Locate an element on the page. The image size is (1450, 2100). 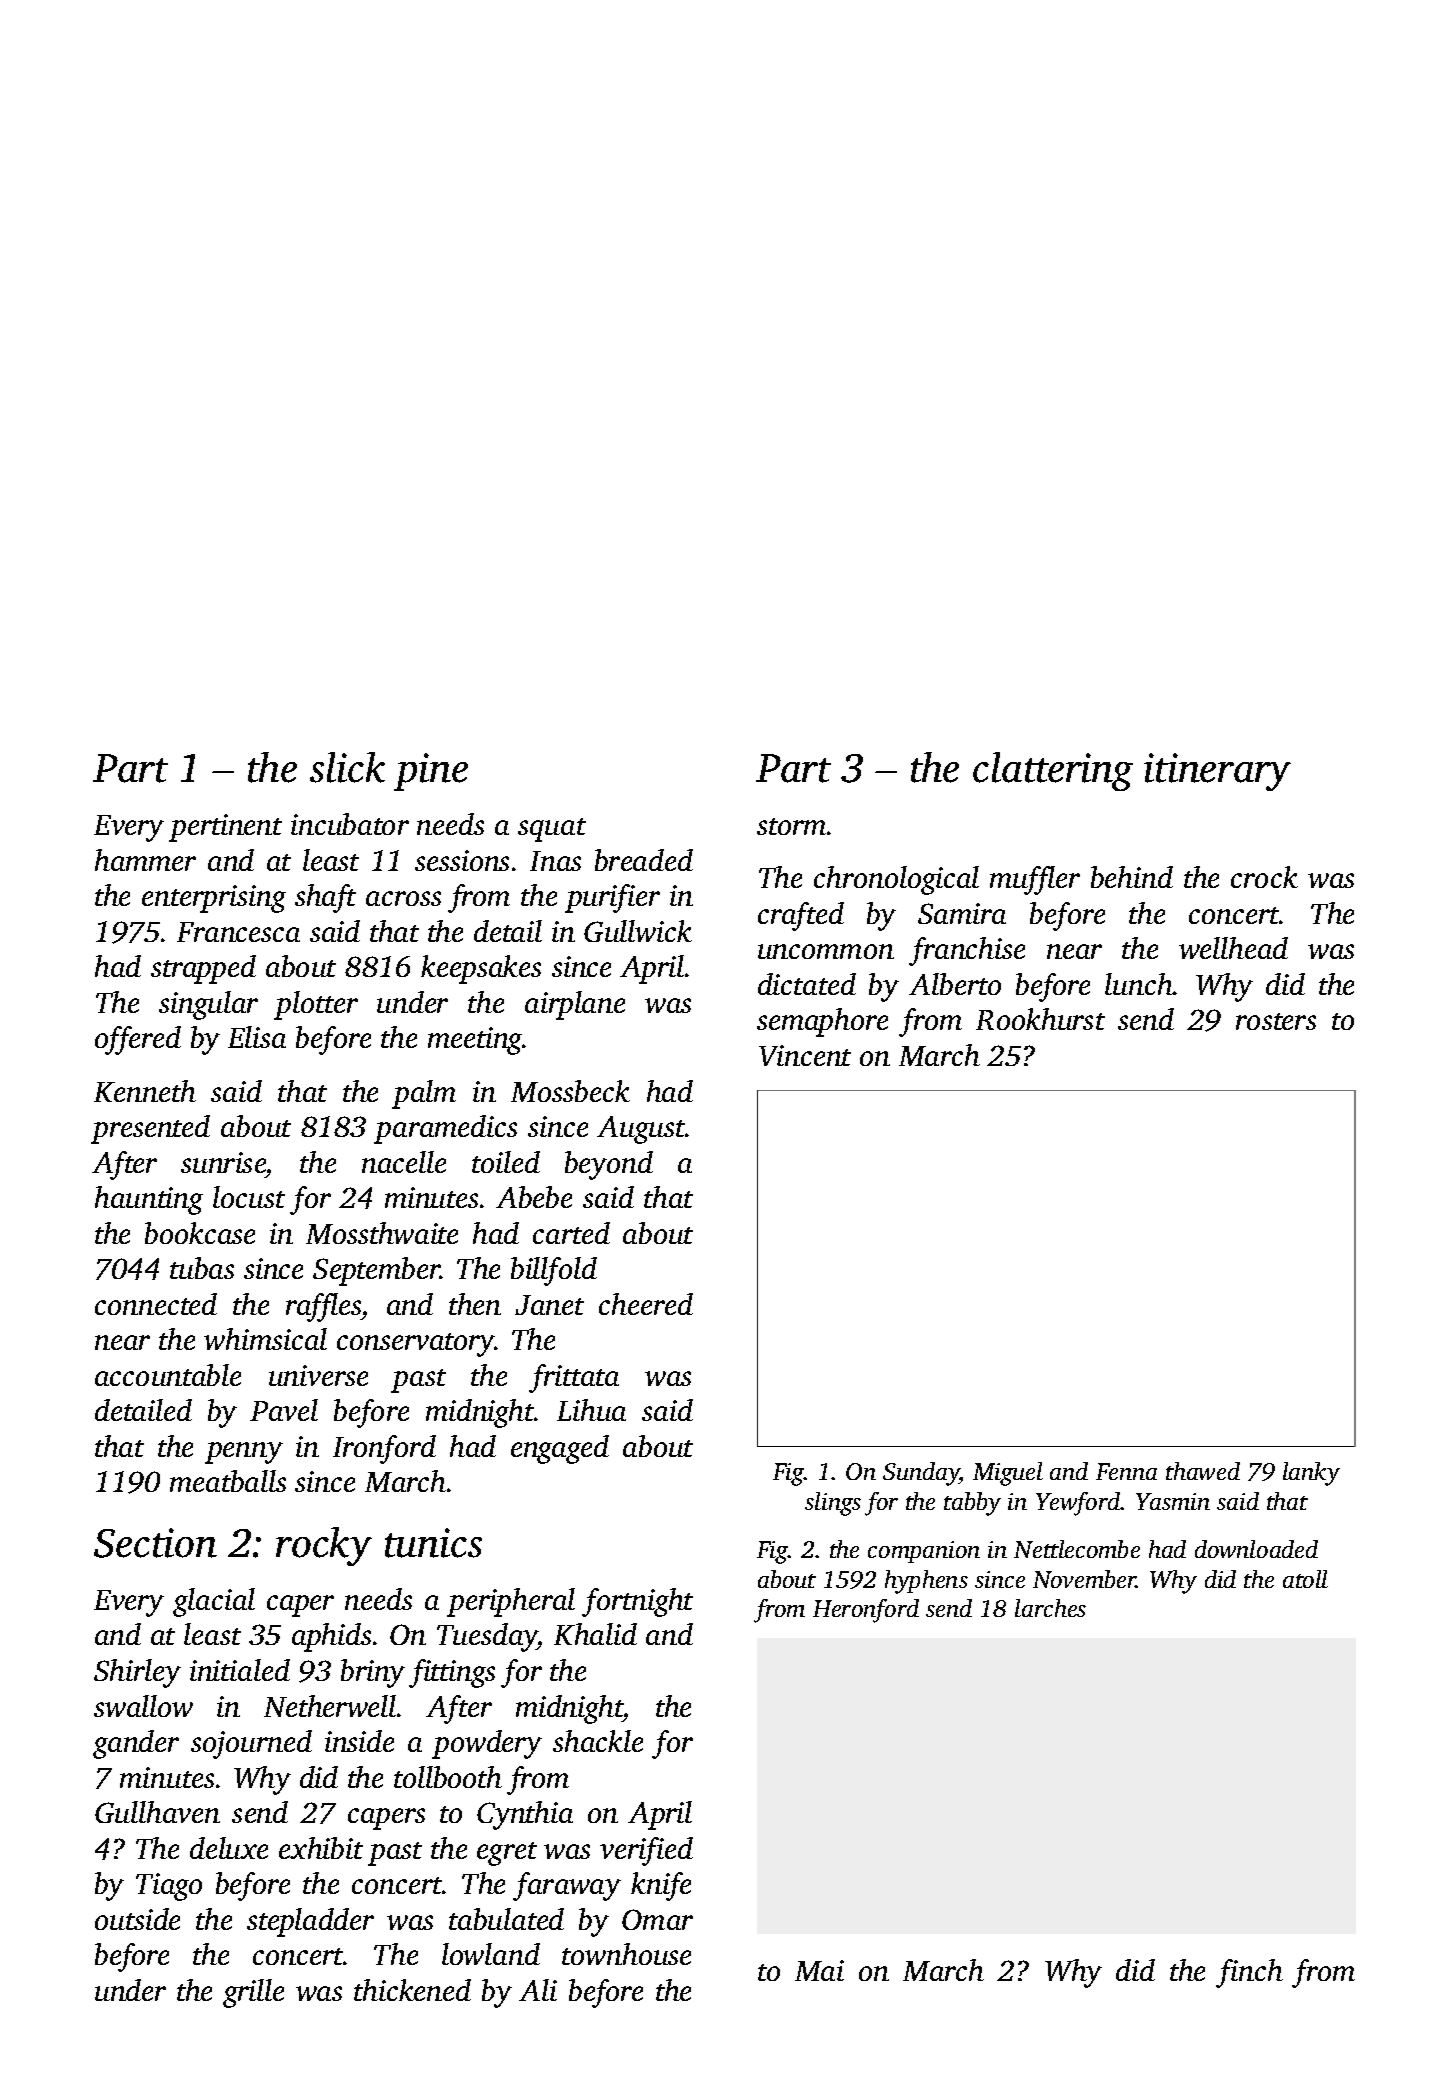
pine is located at coordinates (431, 772).
